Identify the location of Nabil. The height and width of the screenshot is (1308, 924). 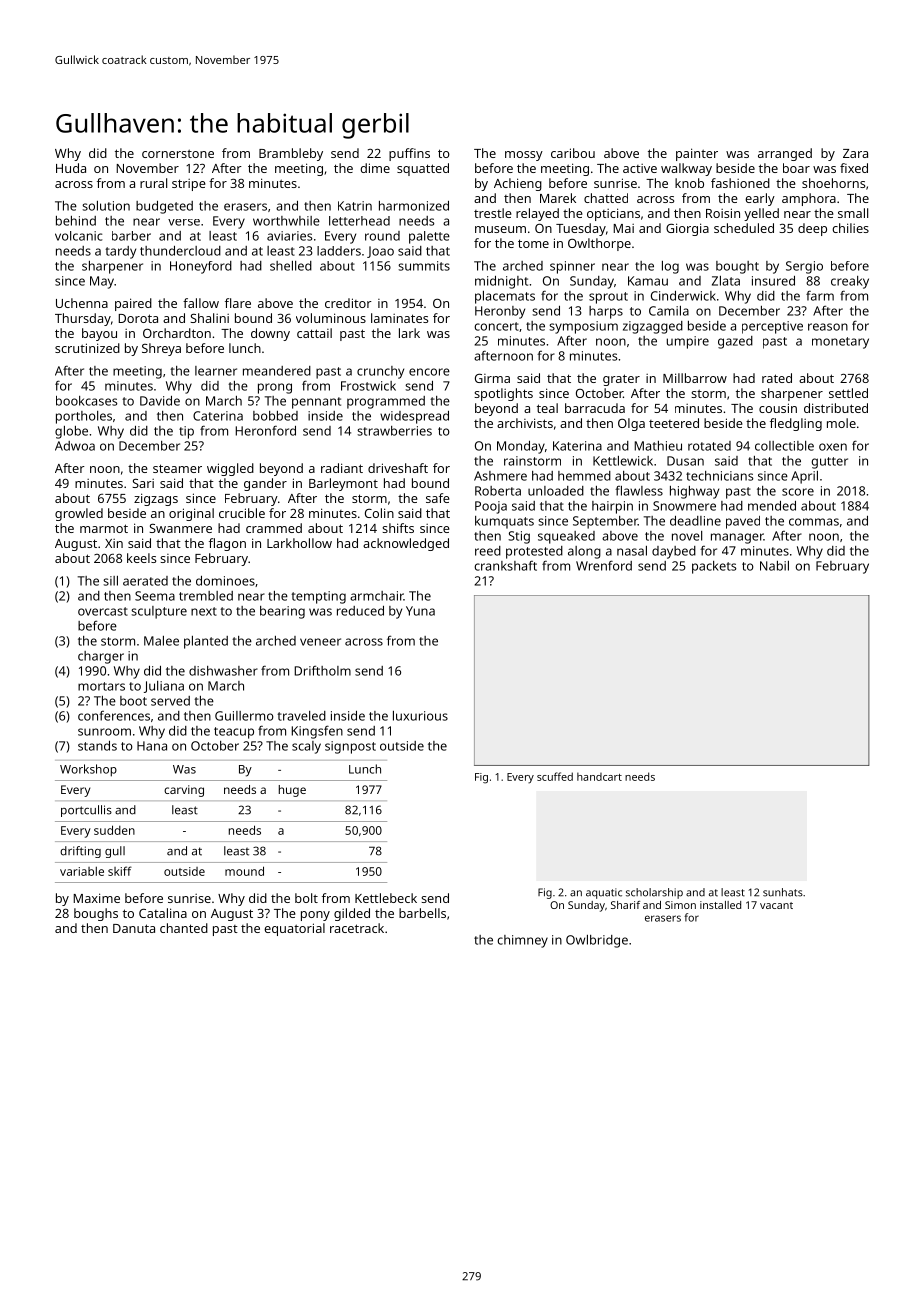
(774, 566).
